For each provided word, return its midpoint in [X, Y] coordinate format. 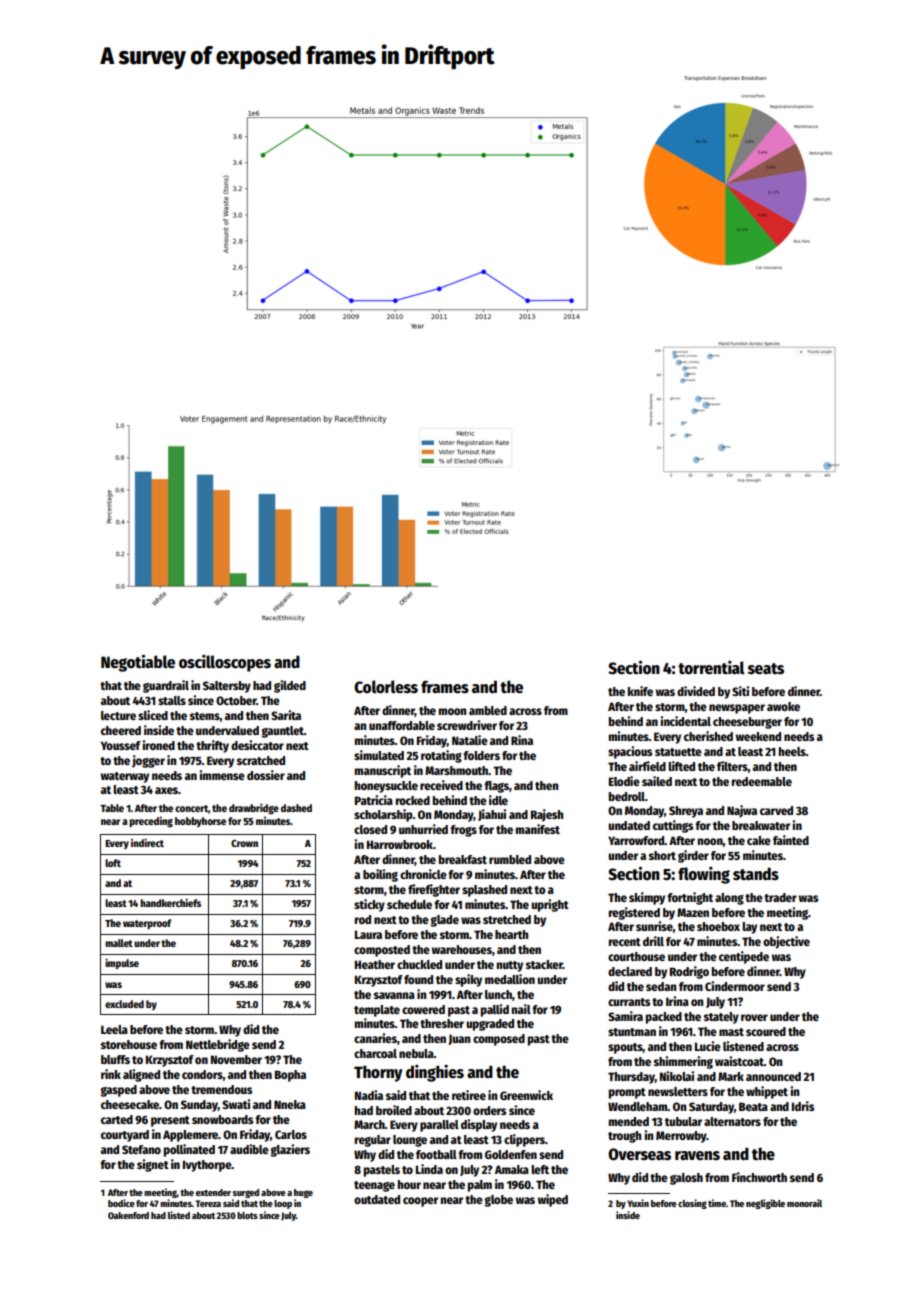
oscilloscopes [225, 663]
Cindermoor [735, 986]
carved [776, 810]
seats [766, 669]
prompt [627, 1093]
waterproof [147, 924]
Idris [803, 1106]
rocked [413, 800]
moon [452, 711]
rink [111, 1074]
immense [222, 775]
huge [303, 1193]
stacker [544, 964]
